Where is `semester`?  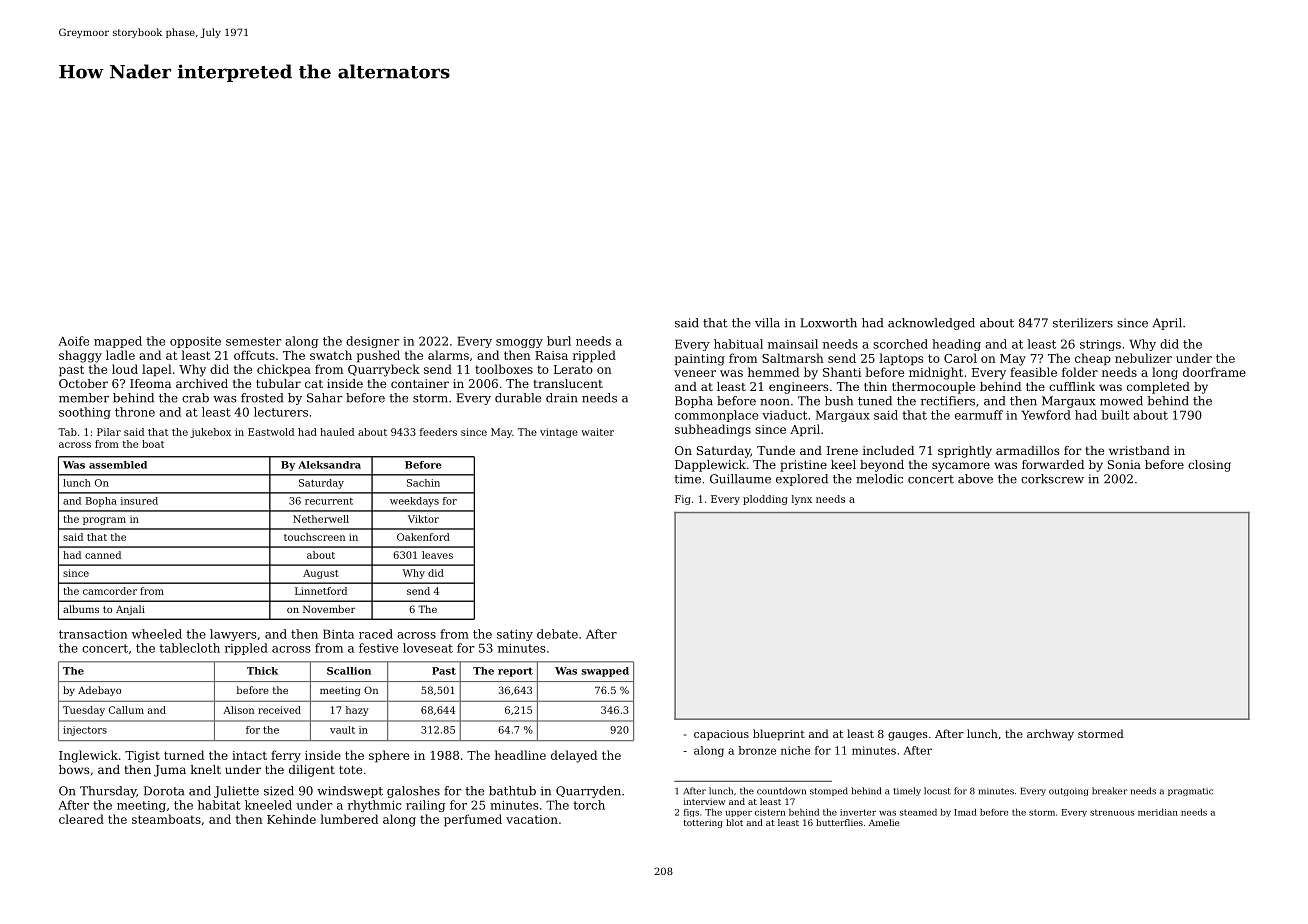 semester is located at coordinates (253, 341).
